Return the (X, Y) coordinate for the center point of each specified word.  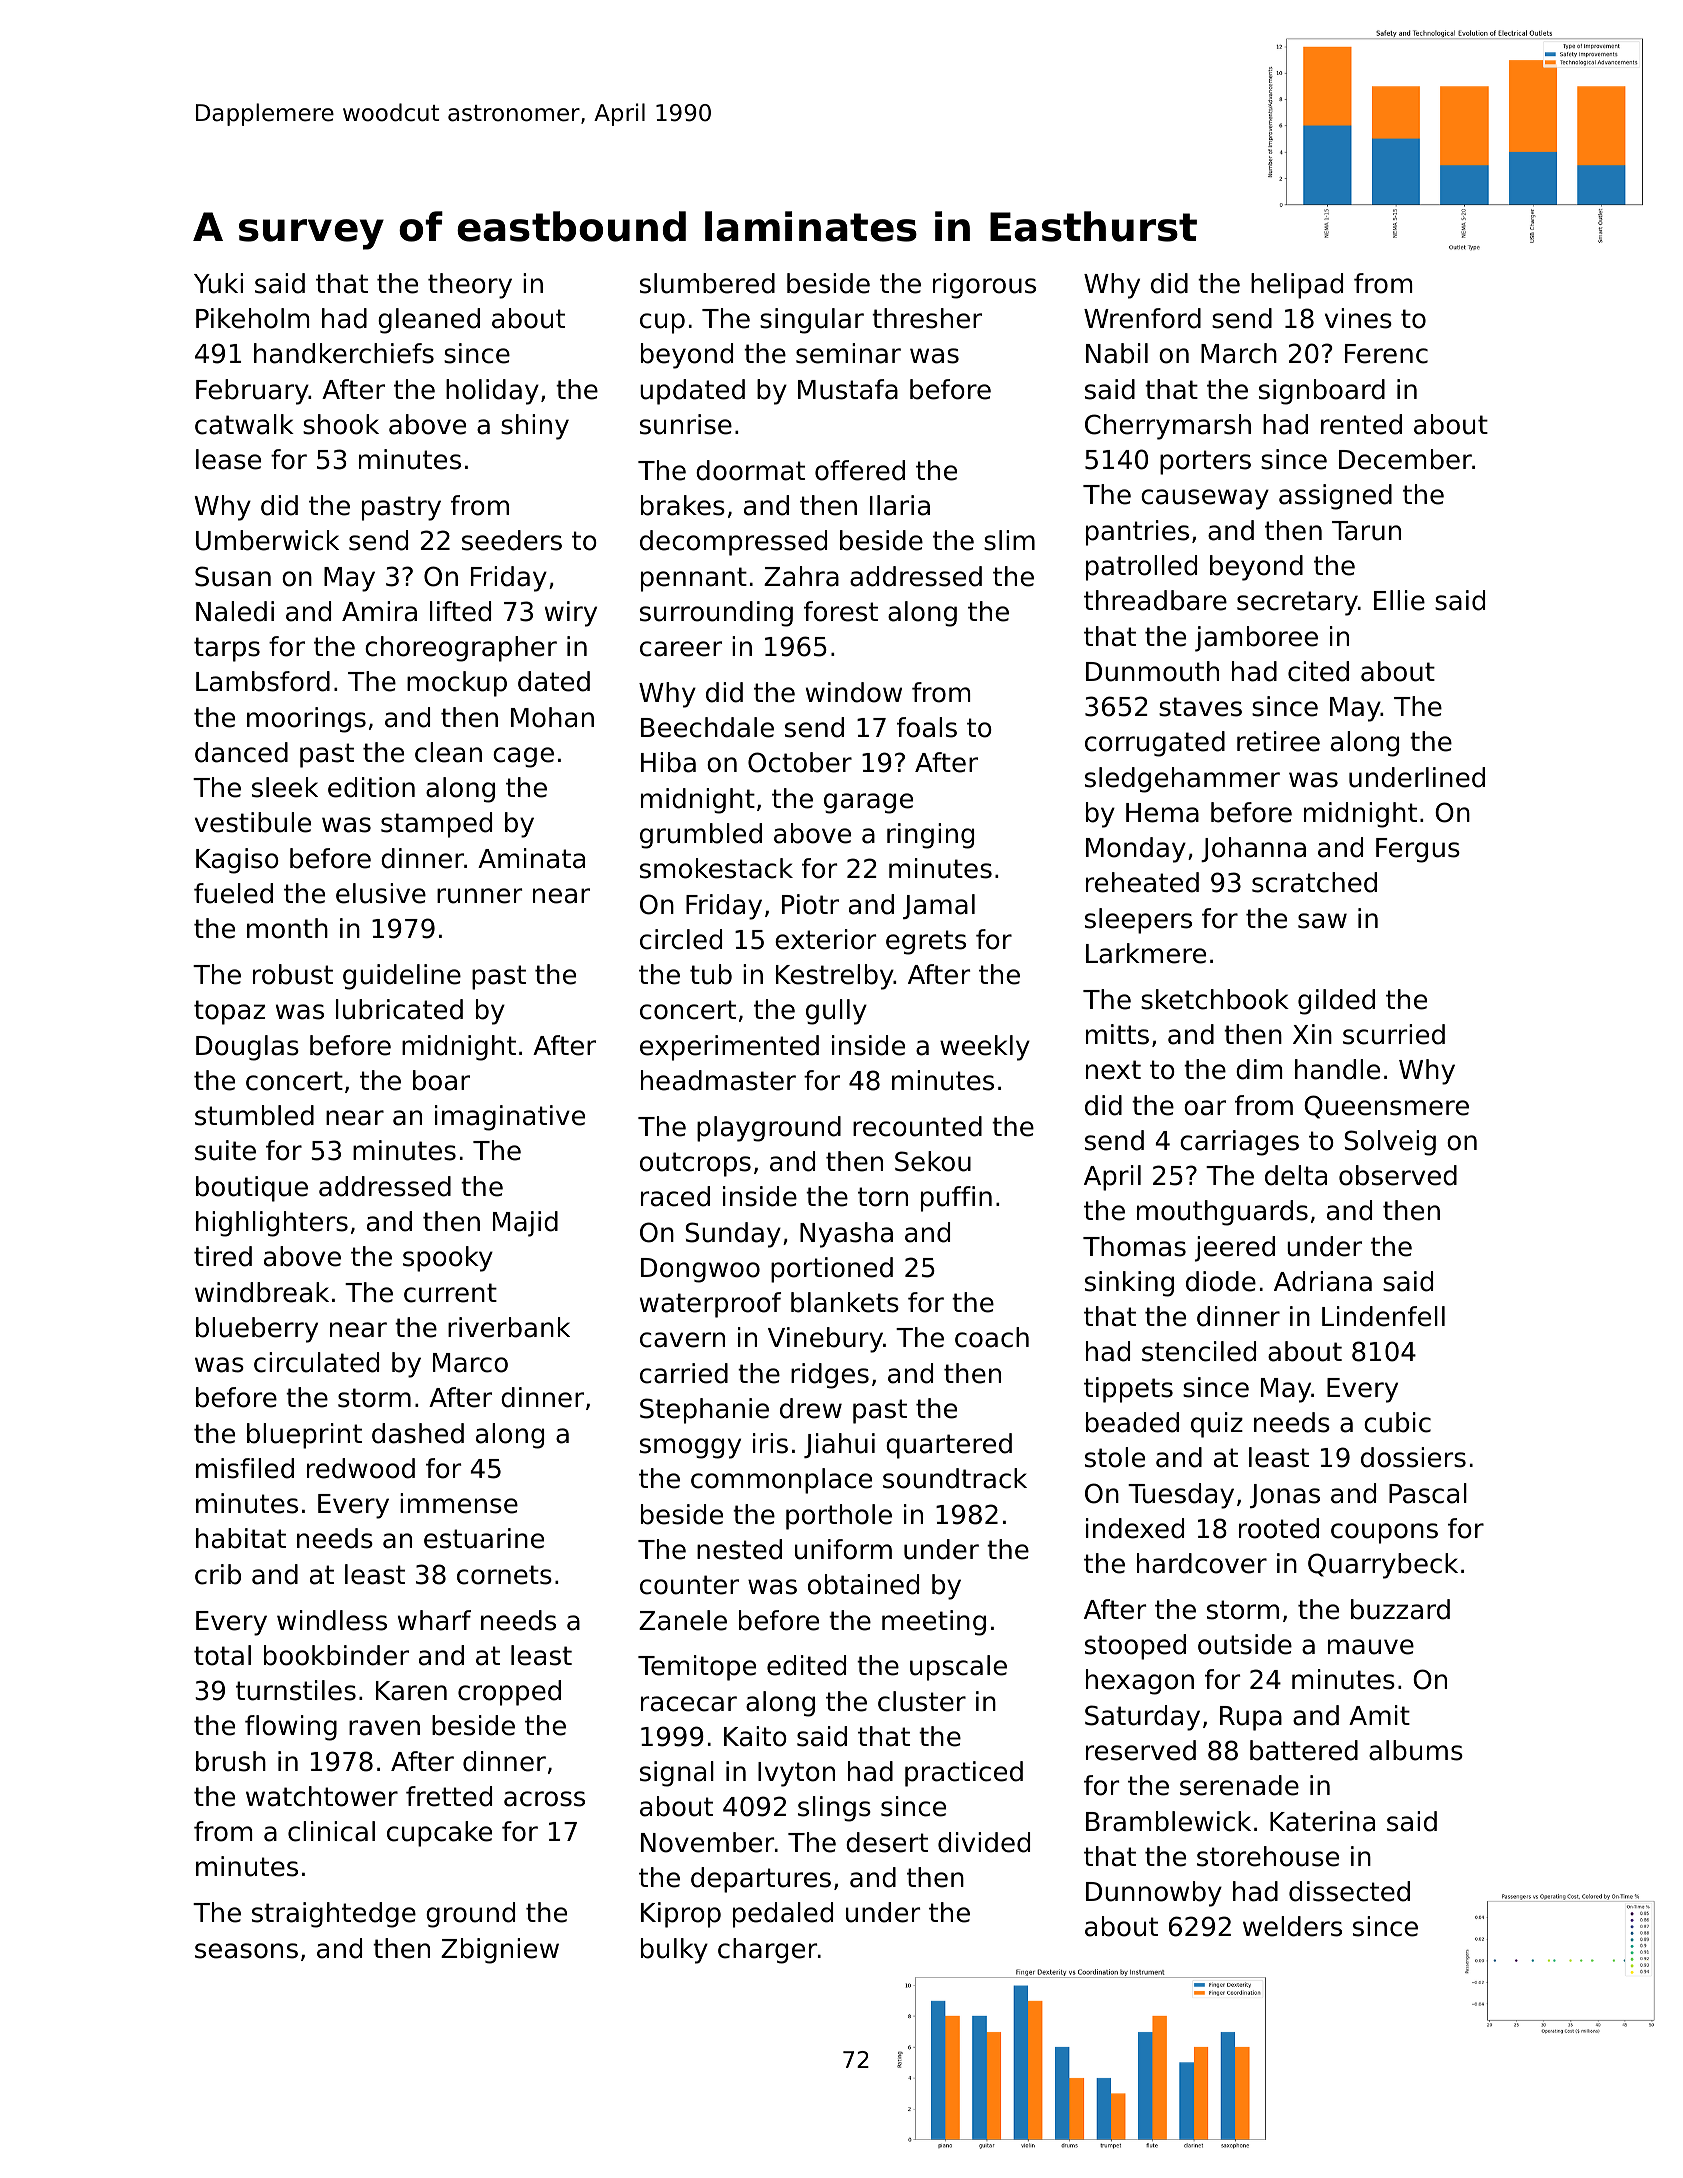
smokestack (716, 868)
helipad (1297, 286)
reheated (1142, 882)
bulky (674, 1951)
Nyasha (846, 1235)
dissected (1349, 1891)
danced (241, 752)
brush (231, 1761)
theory (470, 286)
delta (1296, 1175)
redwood (361, 1468)
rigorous (984, 286)
